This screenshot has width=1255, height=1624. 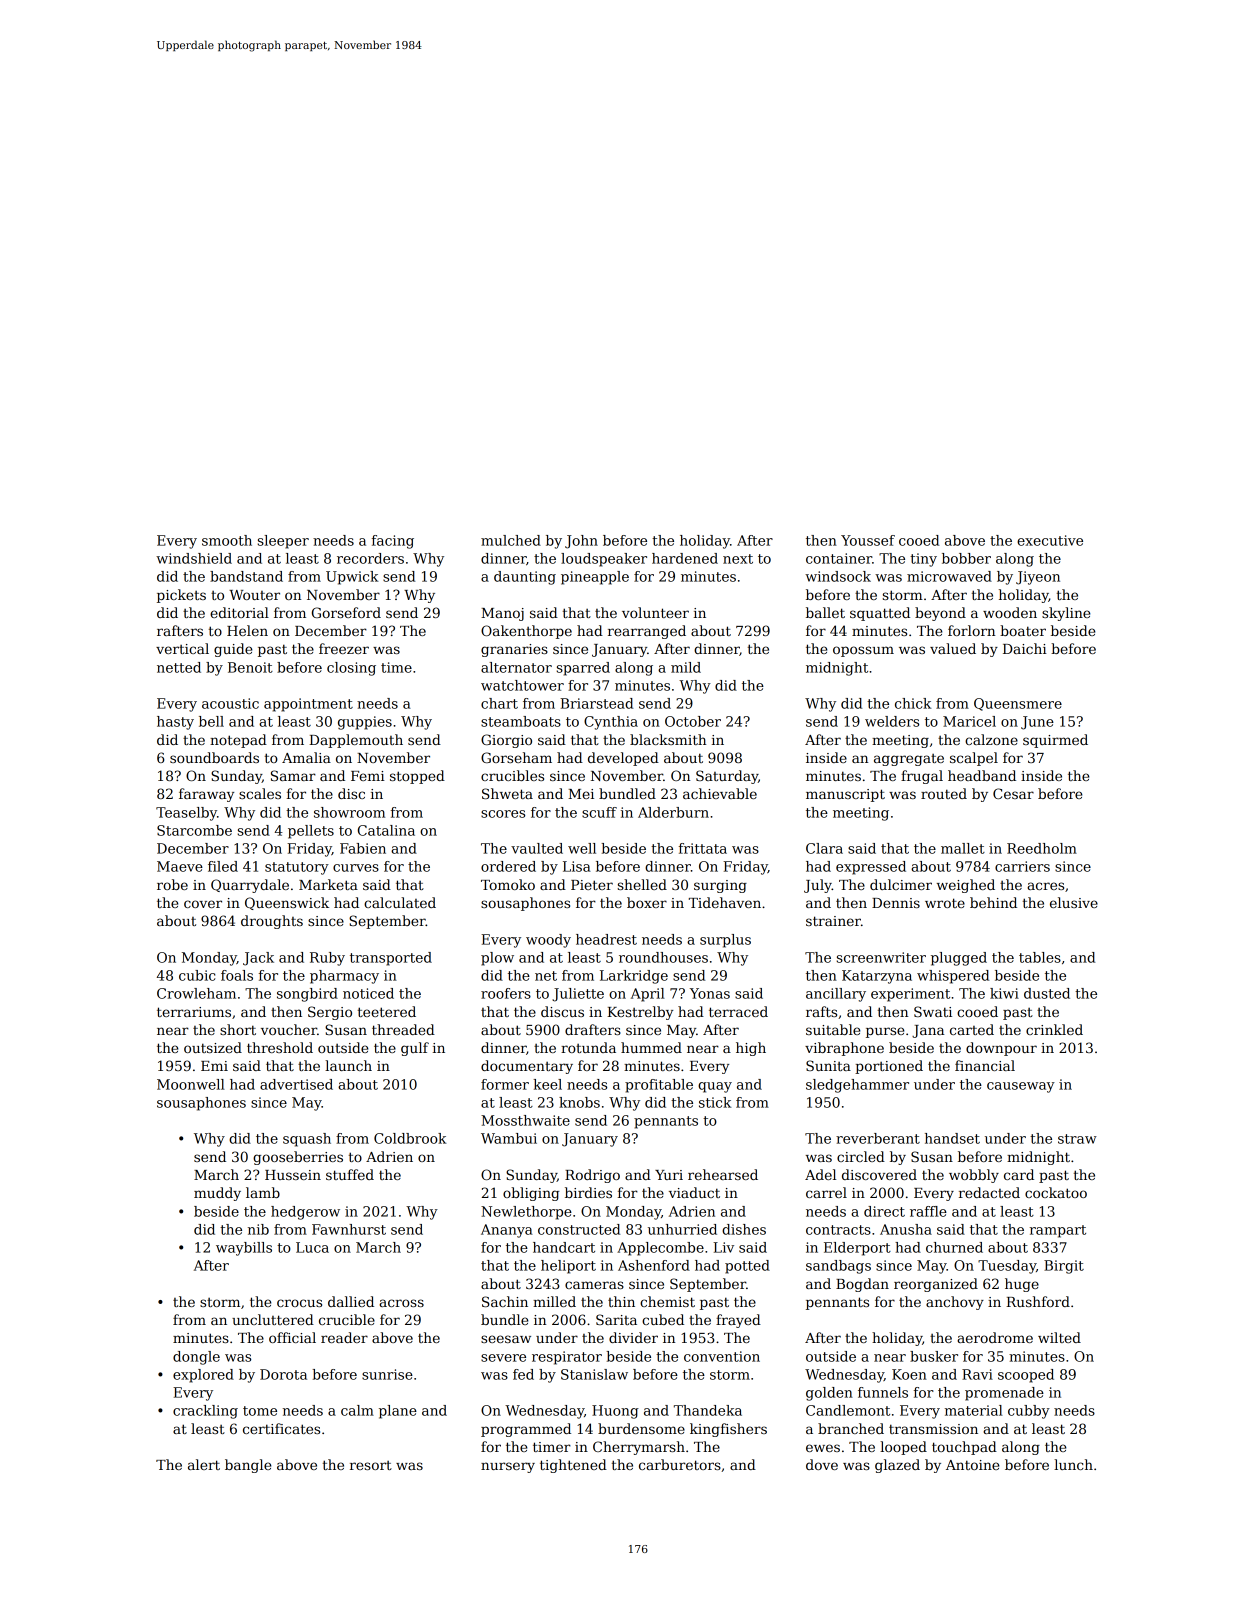 I want to click on huge, so click(x=1022, y=1285).
